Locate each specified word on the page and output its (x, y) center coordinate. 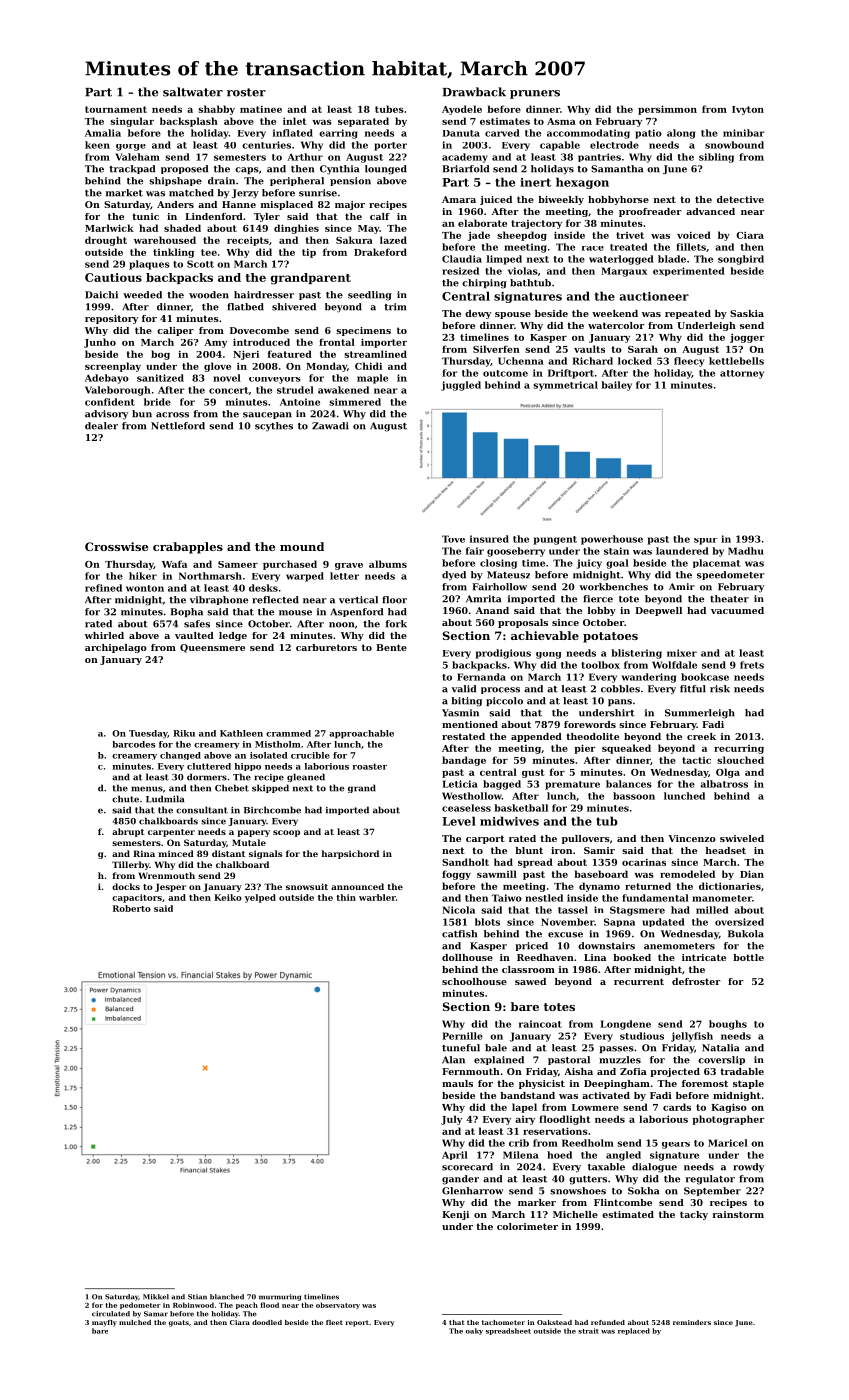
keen (97, 145)
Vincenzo (692, 838)
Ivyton (748, 110)
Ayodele (462, 110)
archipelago (116, 648)
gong (548, 655)
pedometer (140, 1305)
